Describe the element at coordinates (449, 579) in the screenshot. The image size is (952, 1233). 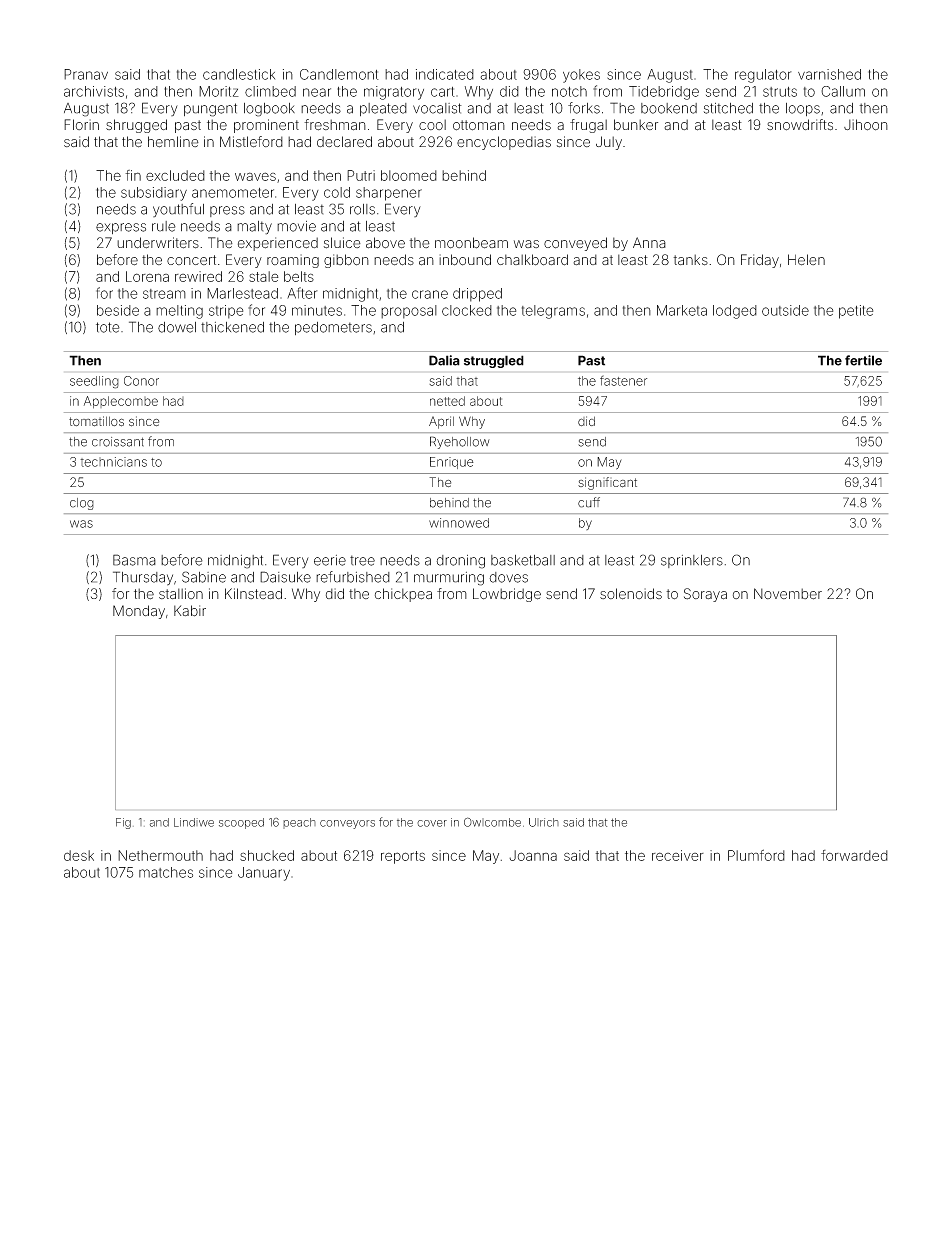
I see `murmuring` at that location.
